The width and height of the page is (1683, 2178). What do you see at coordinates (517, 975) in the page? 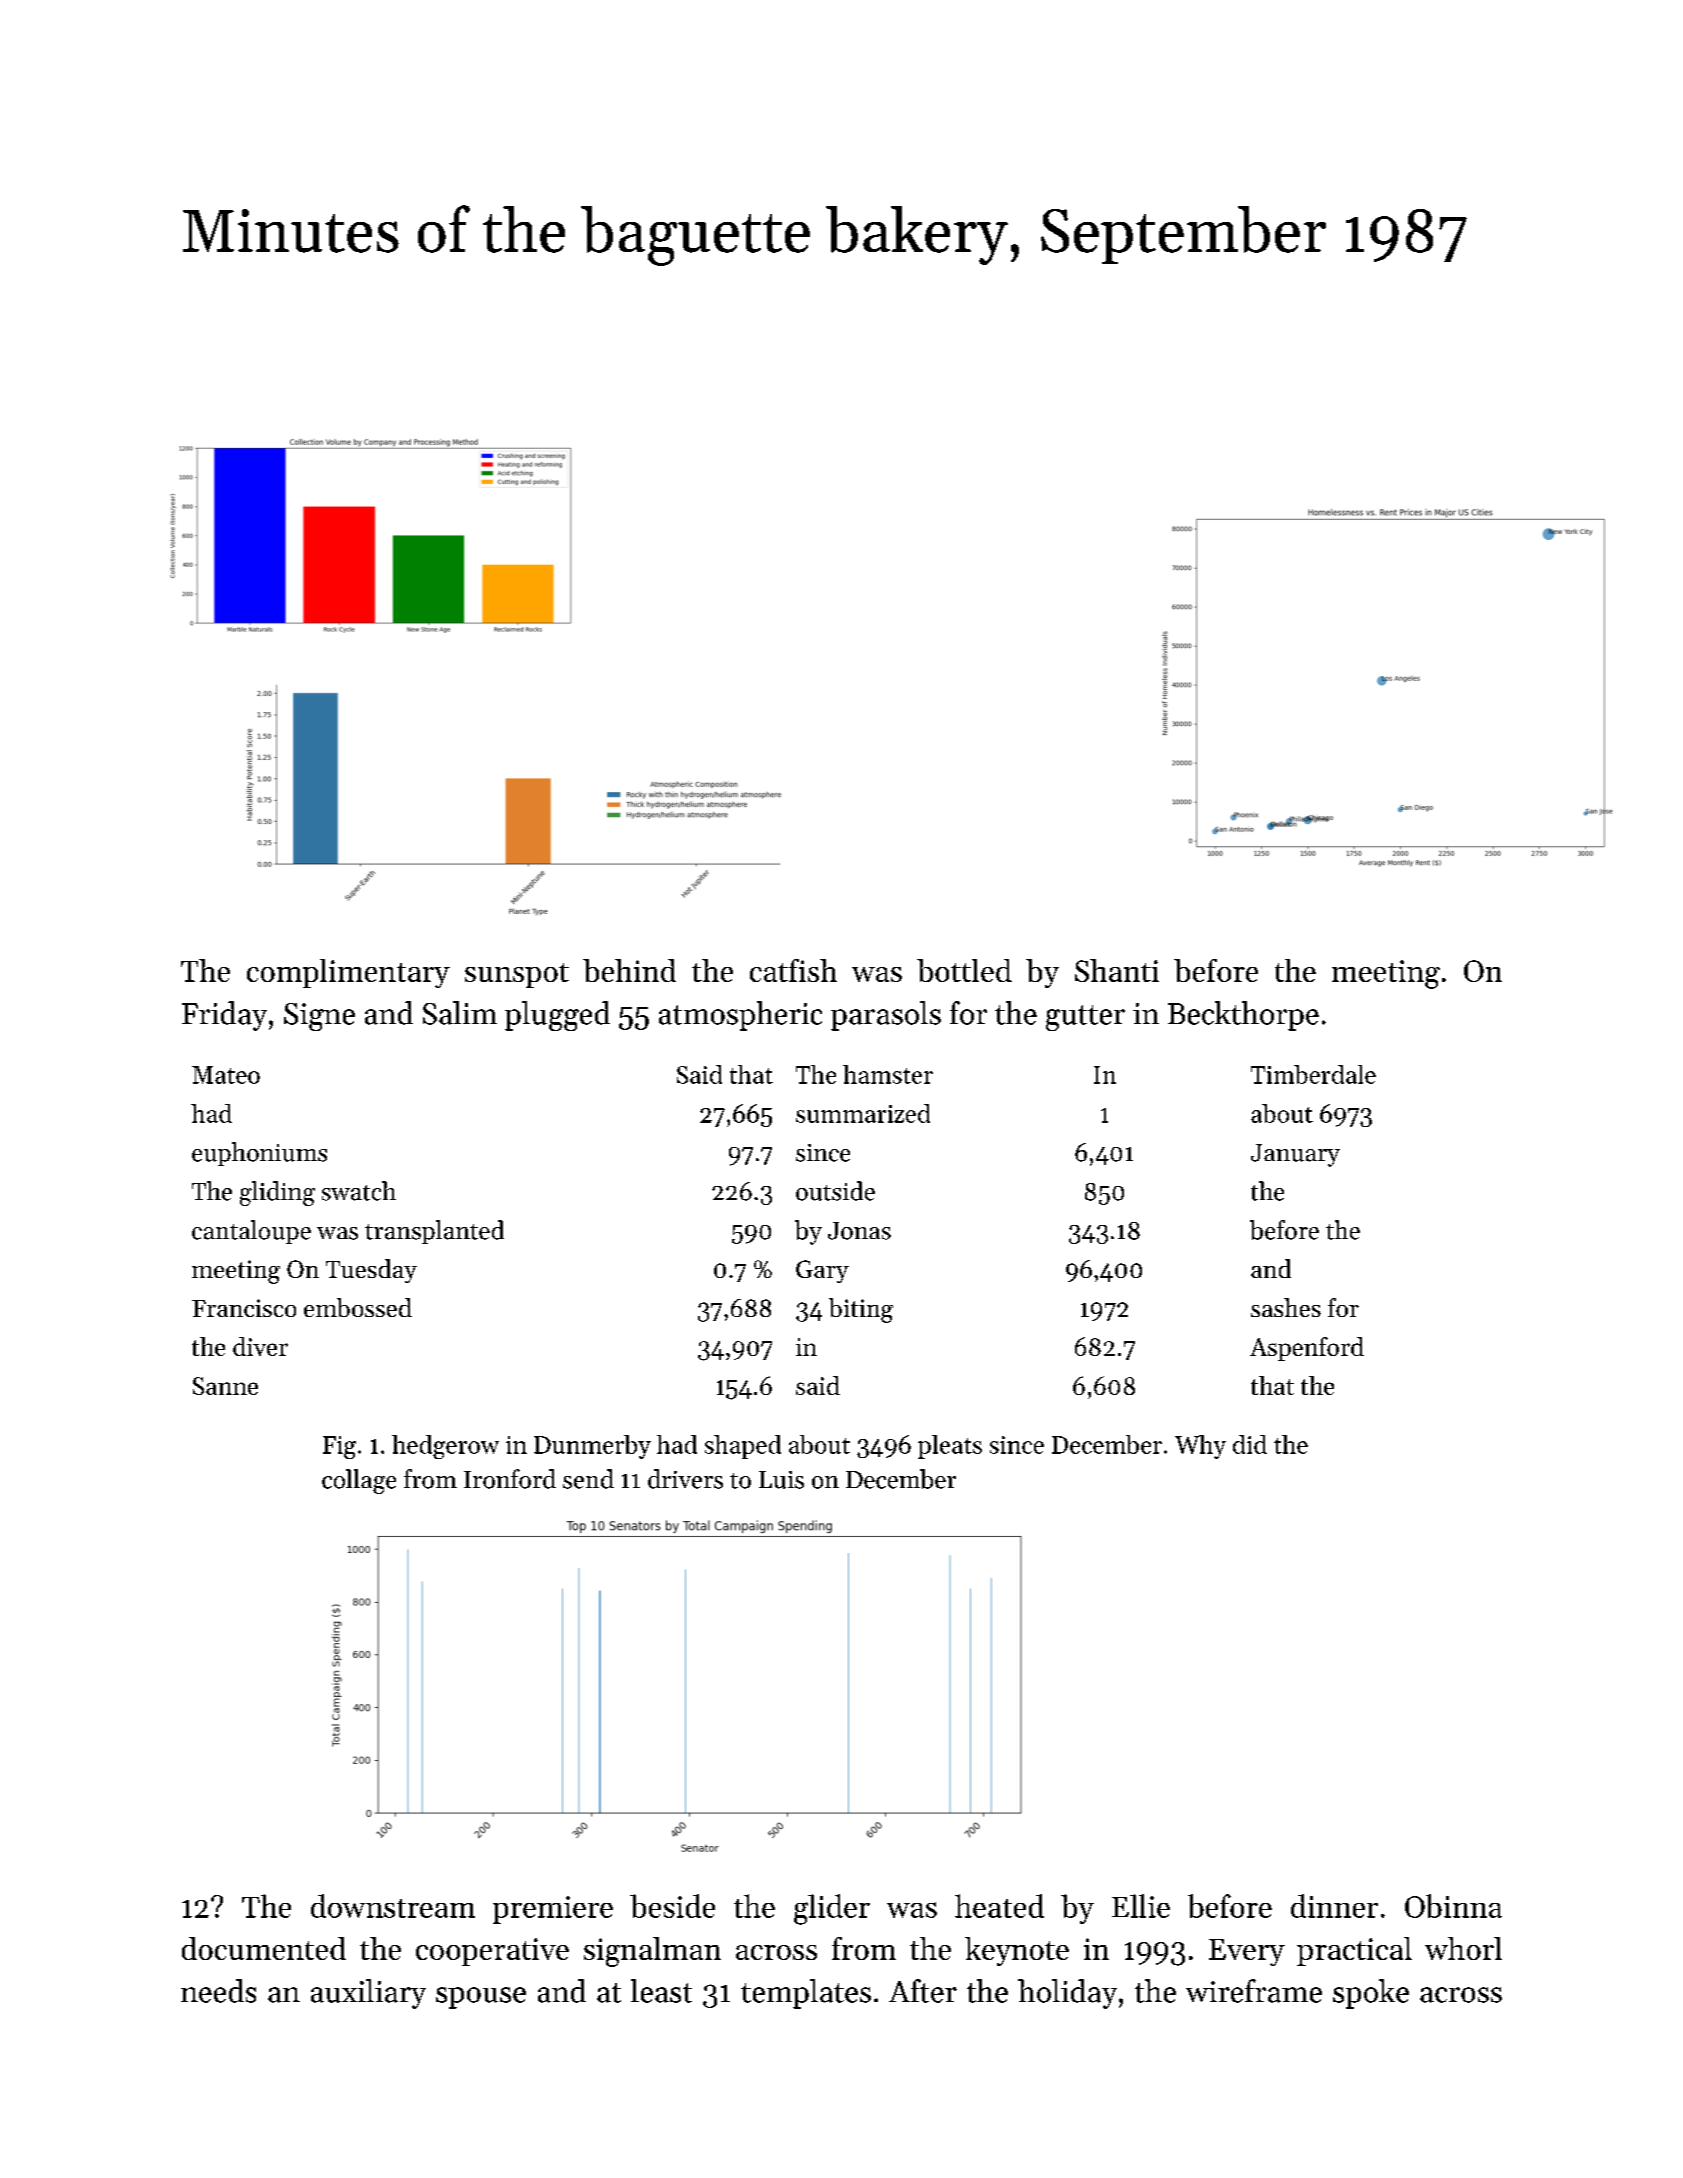
I see `sunspot` at bounding box center [517, 975].
